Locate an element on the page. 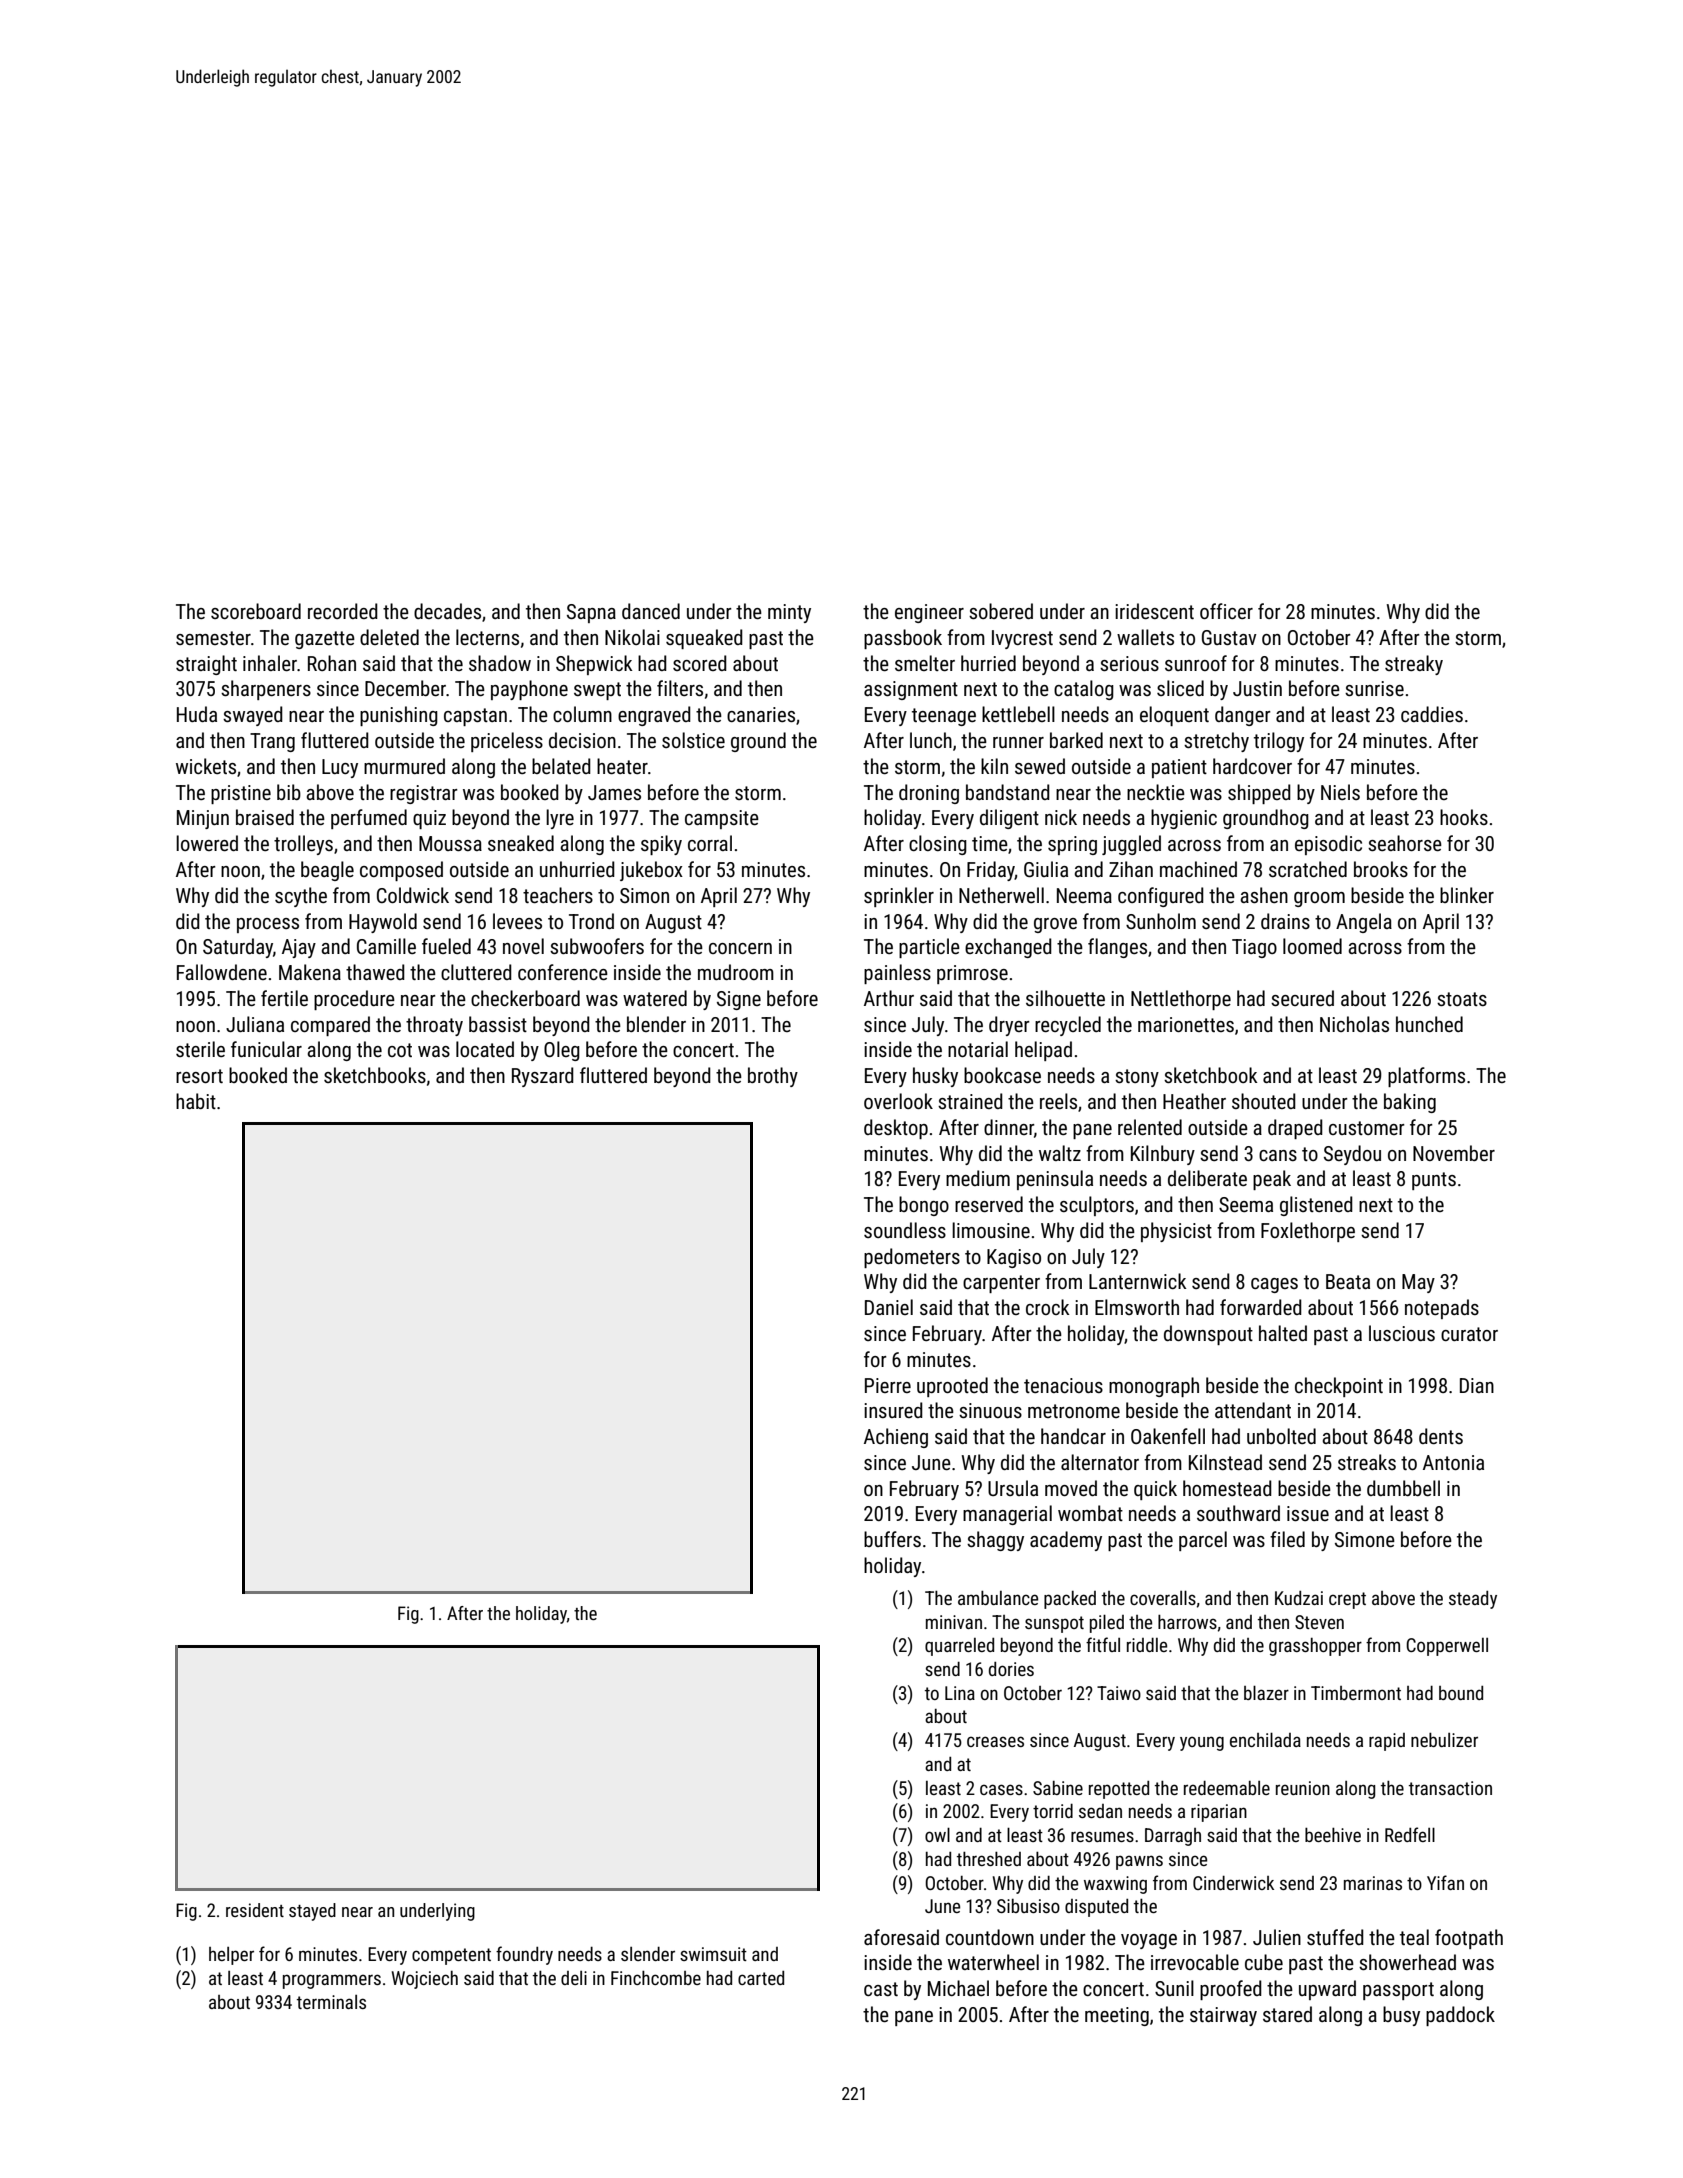 The height and width of the document is (2178, 1683). stayed is located at coordinates (312, 1912).
